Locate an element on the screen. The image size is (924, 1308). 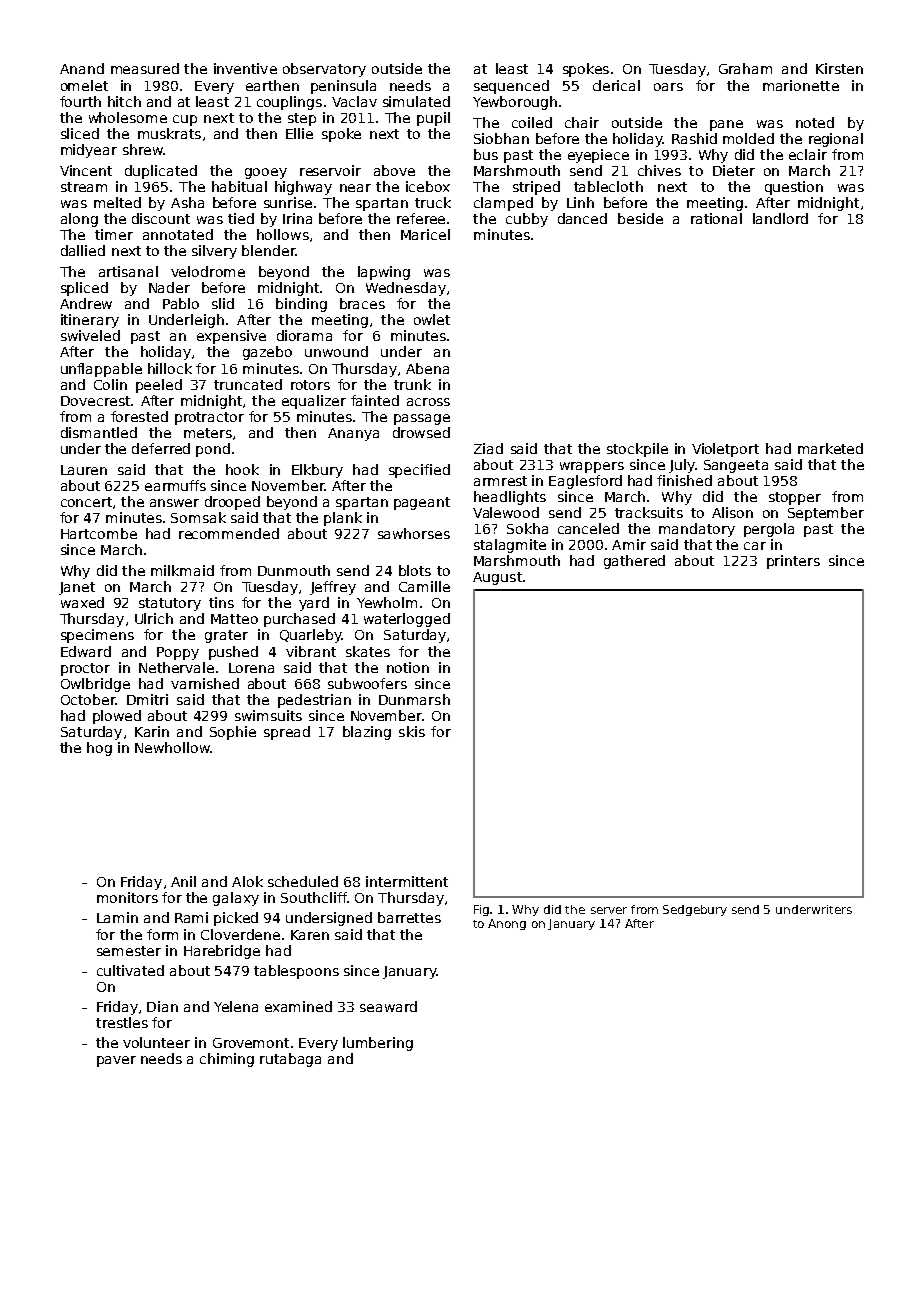
Vaclav is located at coordinates (354, 101).
